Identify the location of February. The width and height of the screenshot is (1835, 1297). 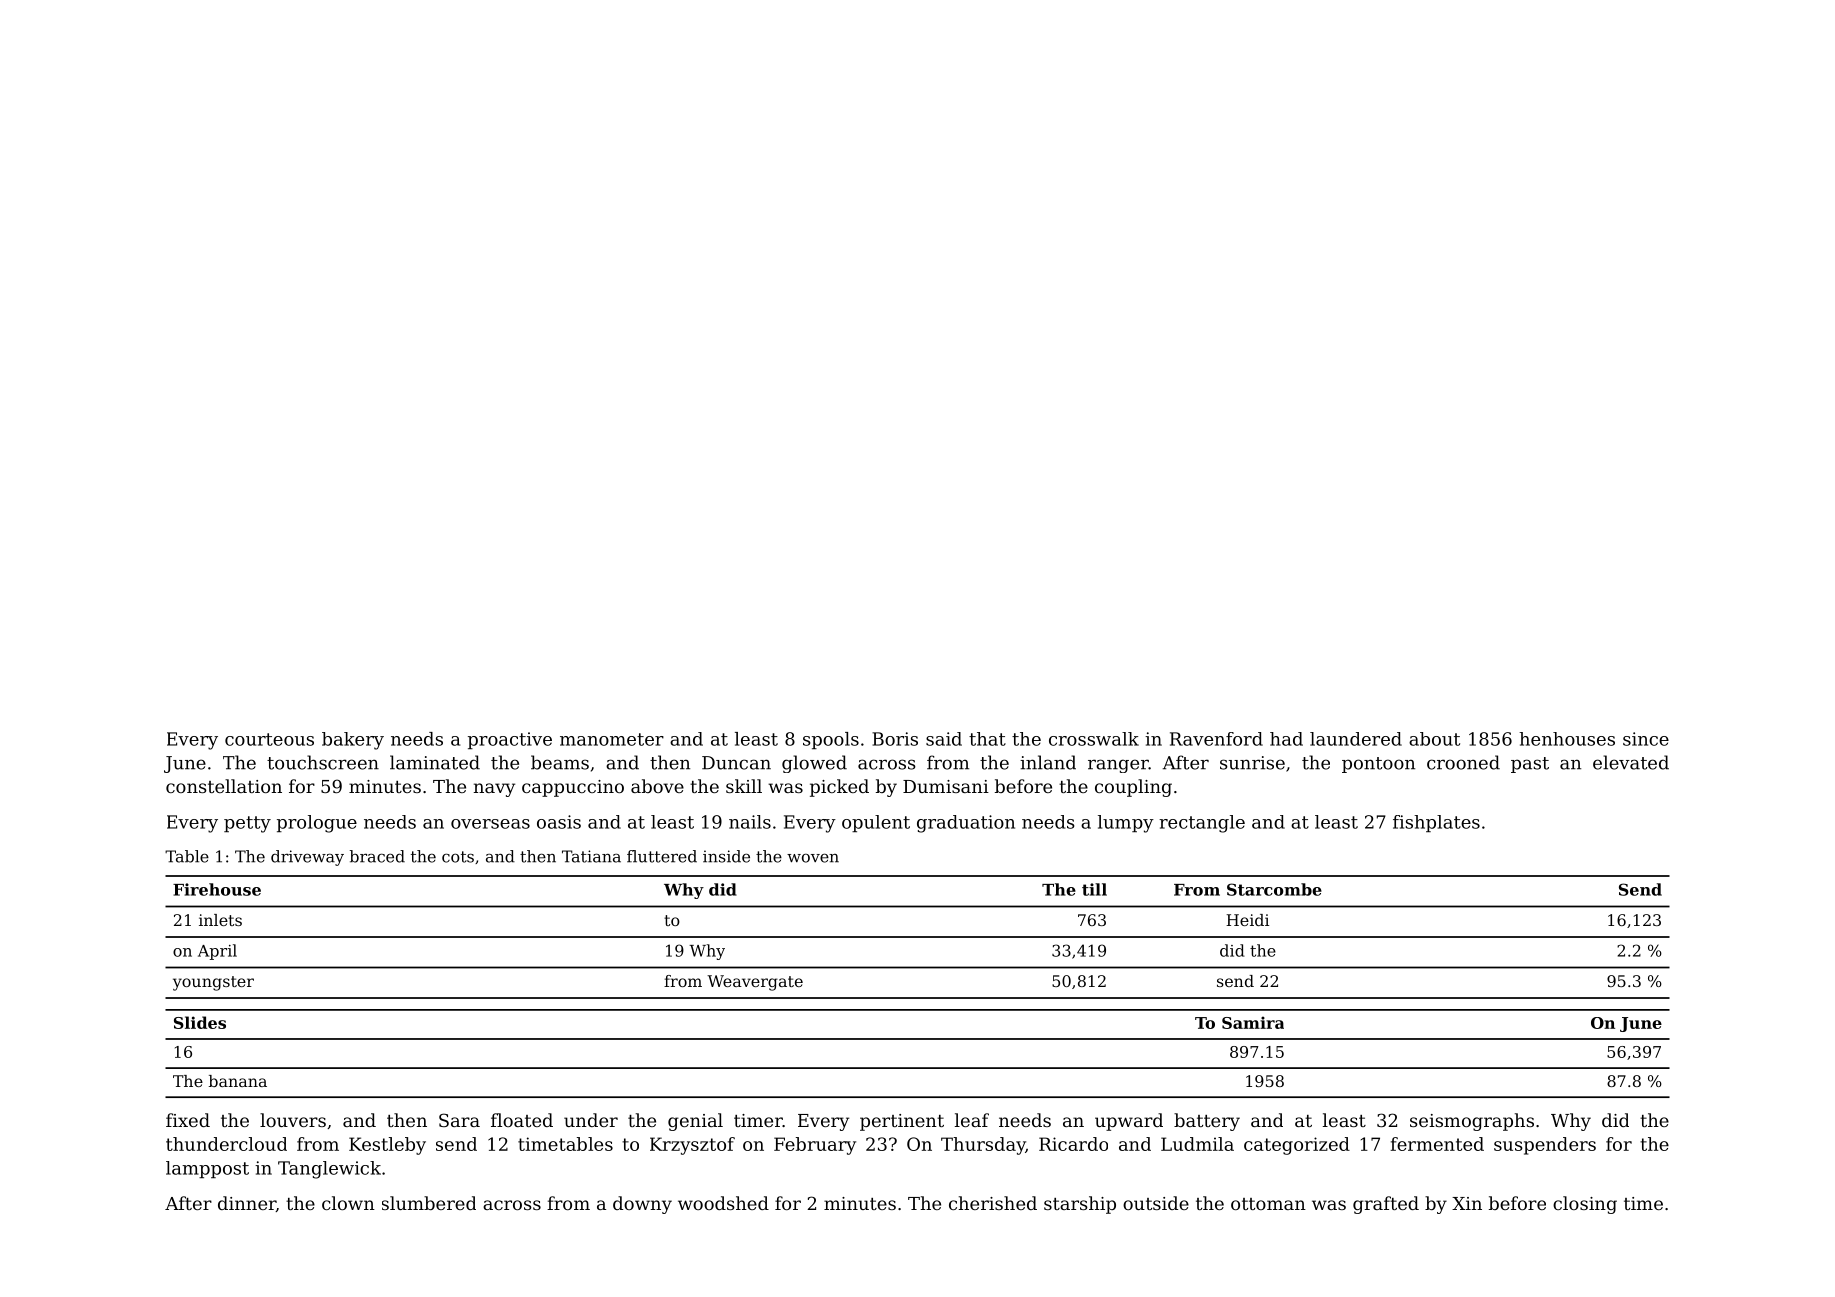
(815, 1146).
